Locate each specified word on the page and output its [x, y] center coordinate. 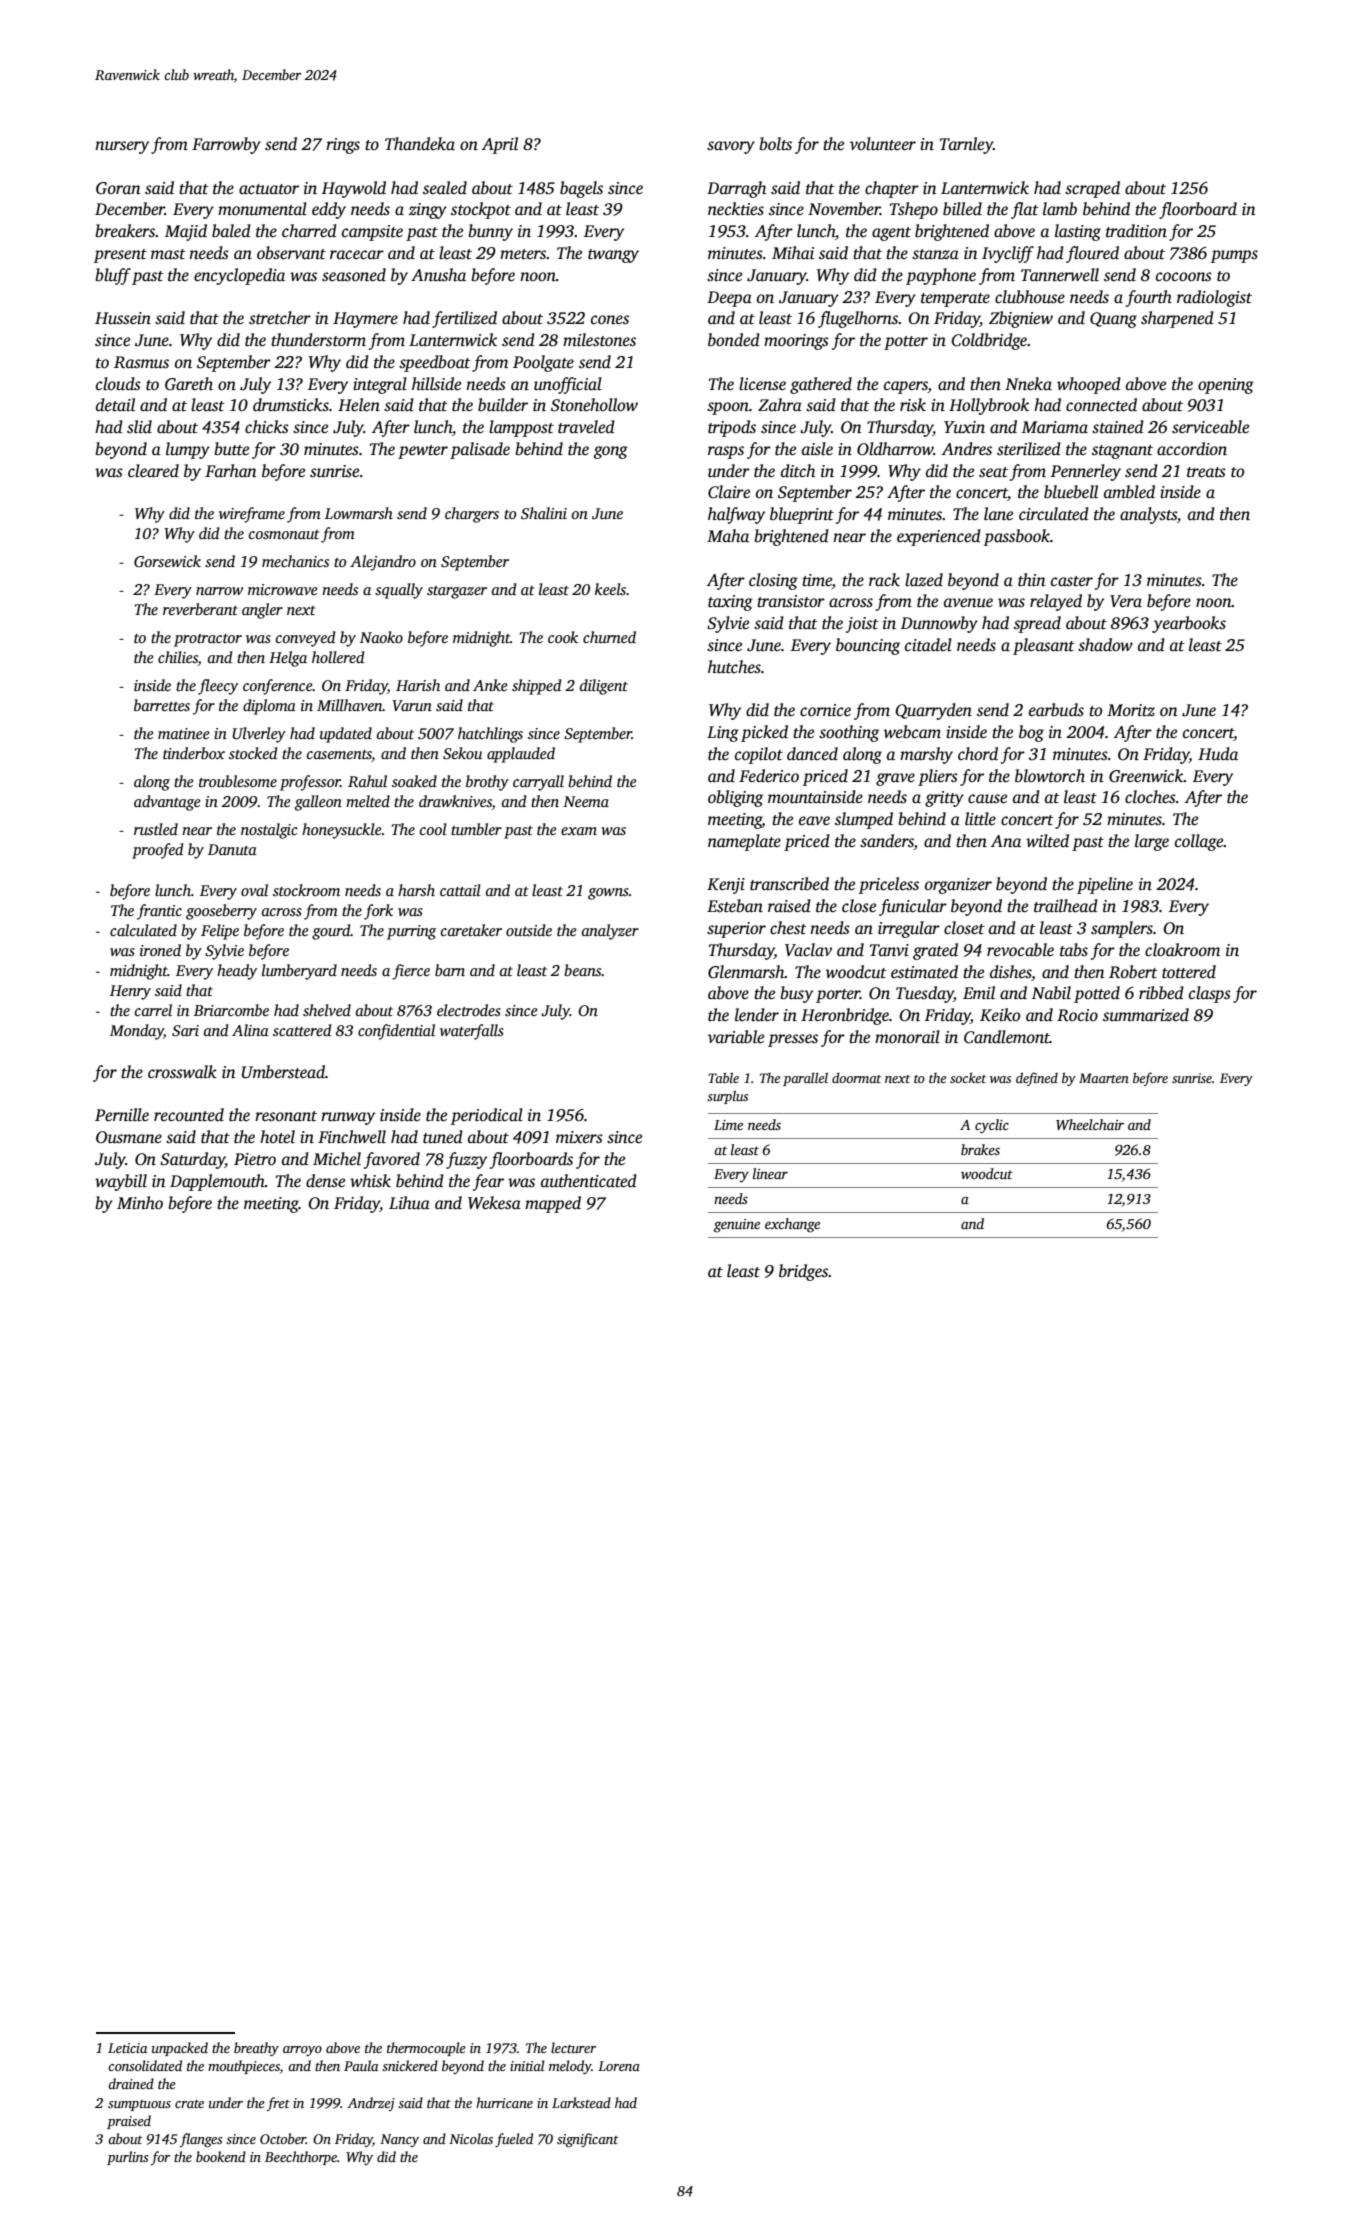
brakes [980, 1149]
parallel [805, 1079]
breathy [256, 2049]
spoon [728, 408]
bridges [804, 1272]
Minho [140, 1203]
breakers [125, 231]
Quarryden [933, 711]
